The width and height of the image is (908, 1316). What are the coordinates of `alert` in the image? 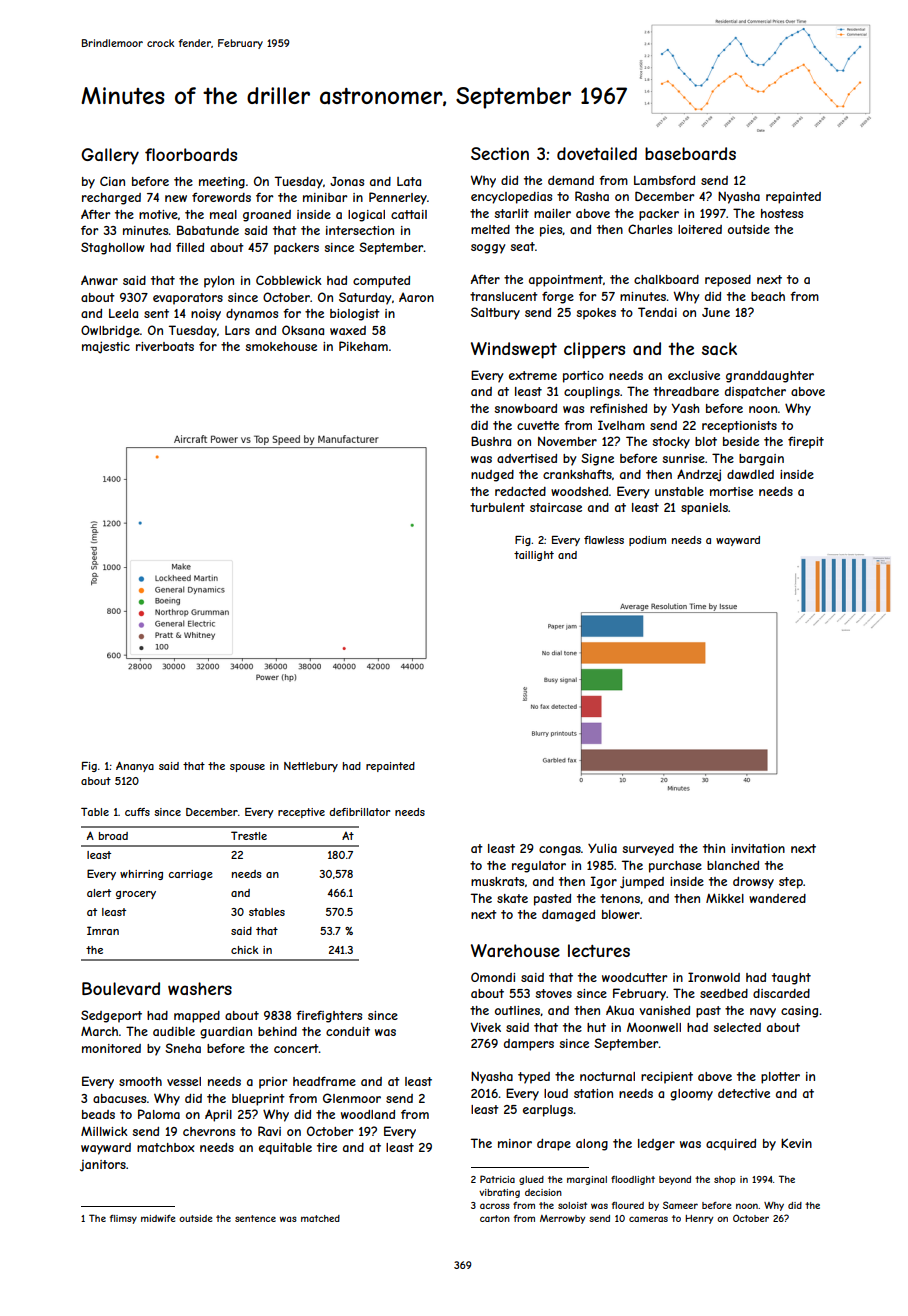 It's located at (99, 893).
